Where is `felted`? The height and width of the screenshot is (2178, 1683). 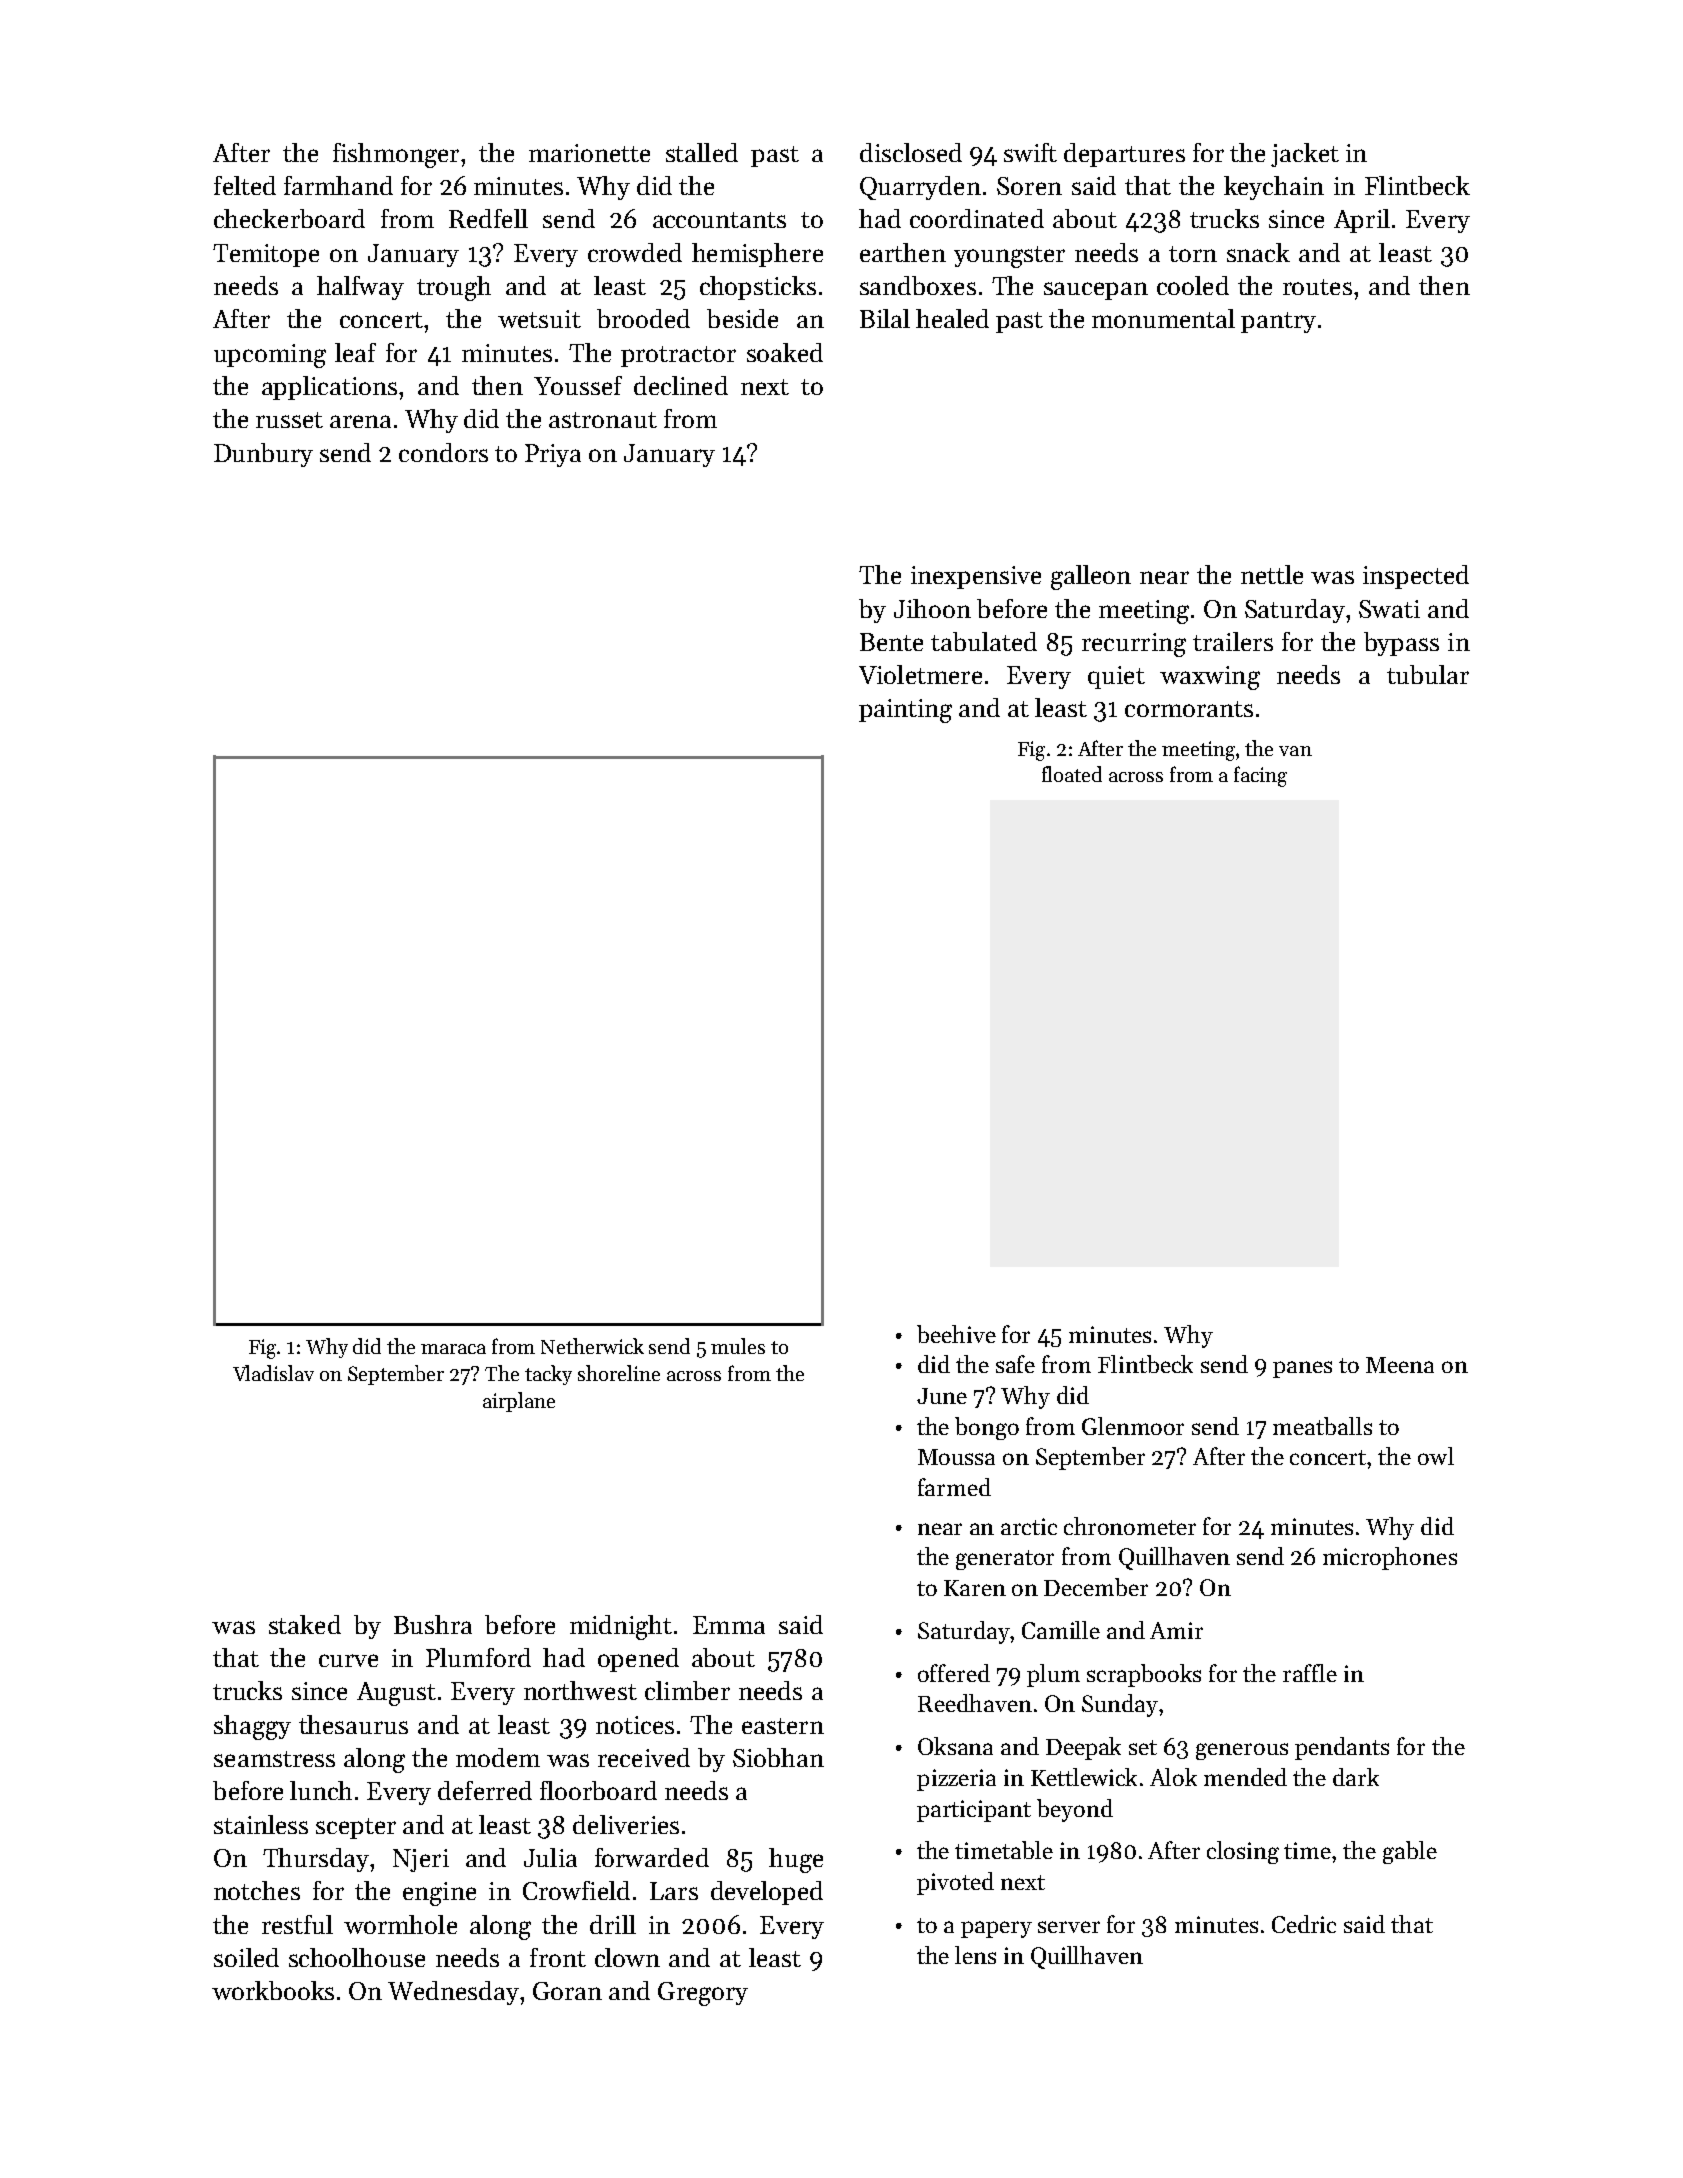
felted is located at coordinates (245, 185).
